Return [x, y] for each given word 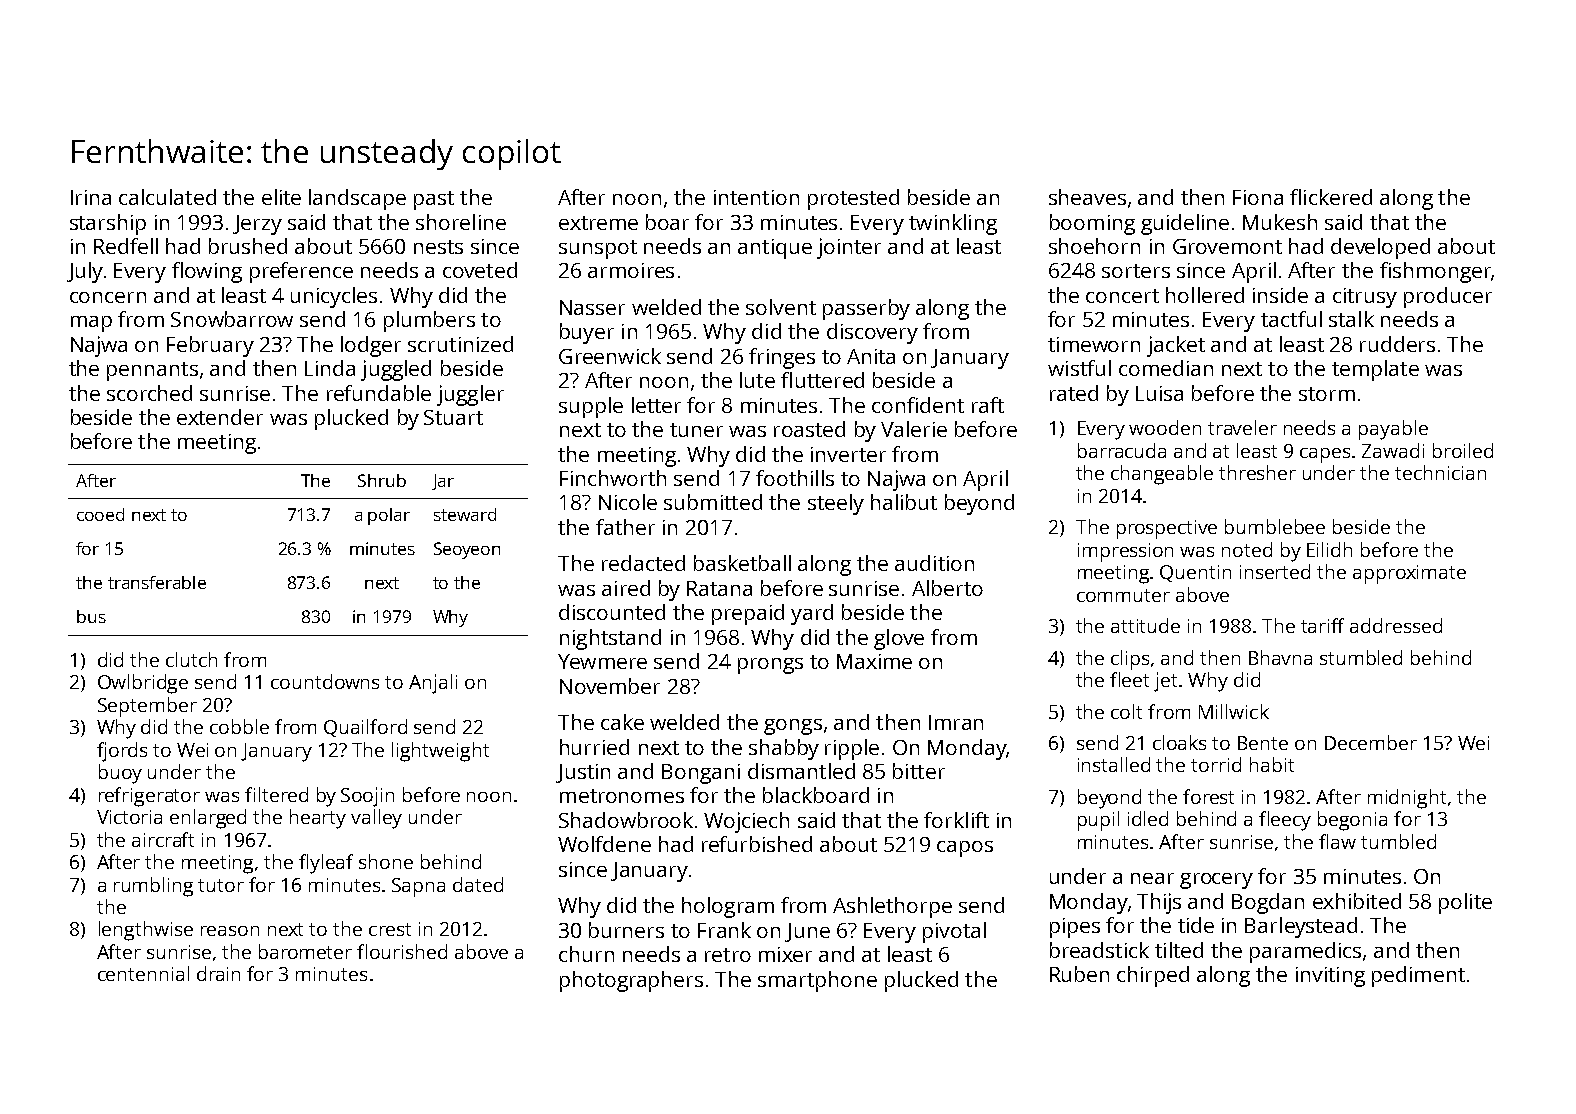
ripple [852, 749]
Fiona [1258, 197]
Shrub [382, 480]
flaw [1337, 841]
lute [757, 380]
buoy [120, 774]
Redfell [126, 246]
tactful [1291, 319]
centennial [143, 973]
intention [756, 197]
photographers [631, 981]
